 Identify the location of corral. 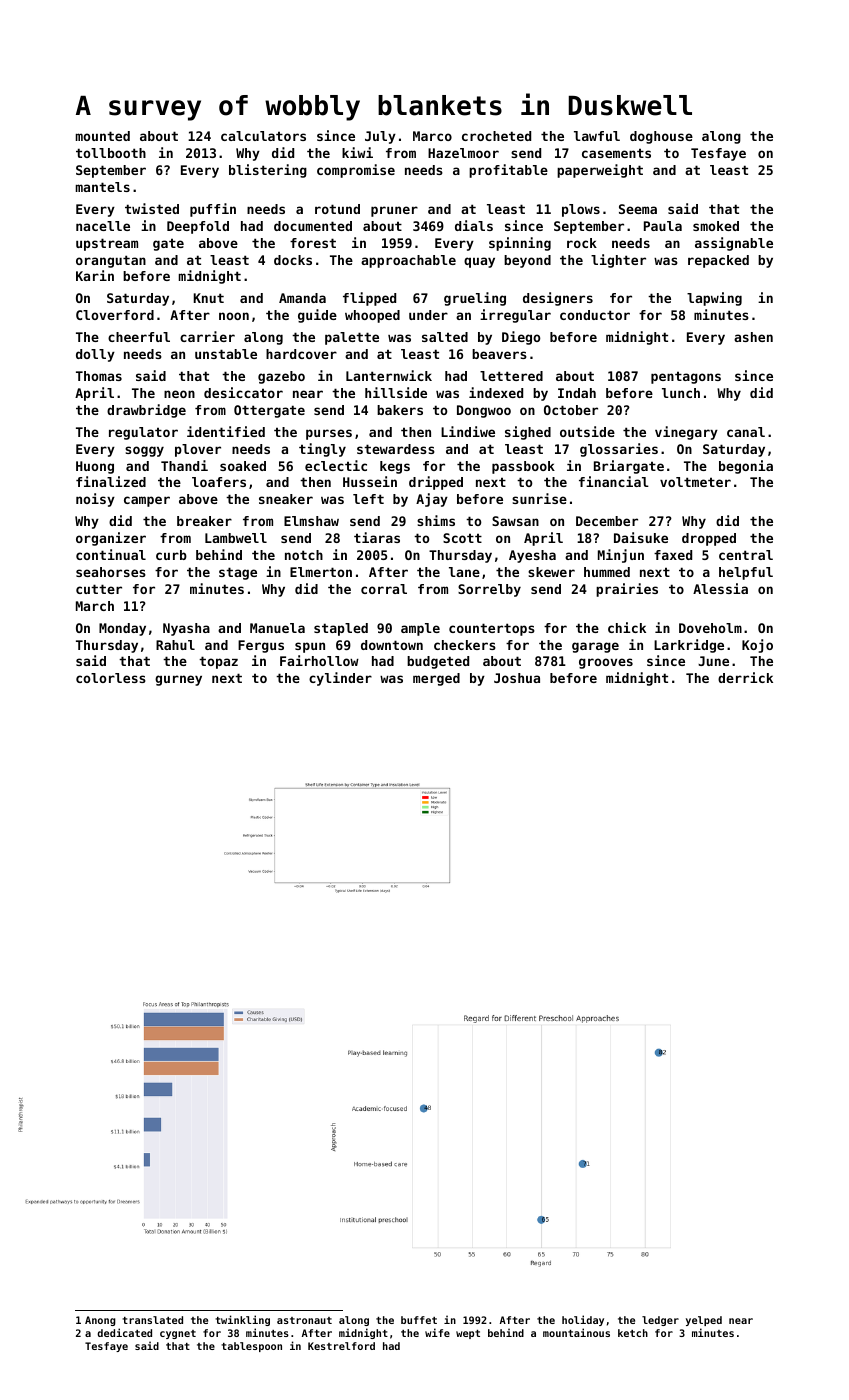
(384, 589).
